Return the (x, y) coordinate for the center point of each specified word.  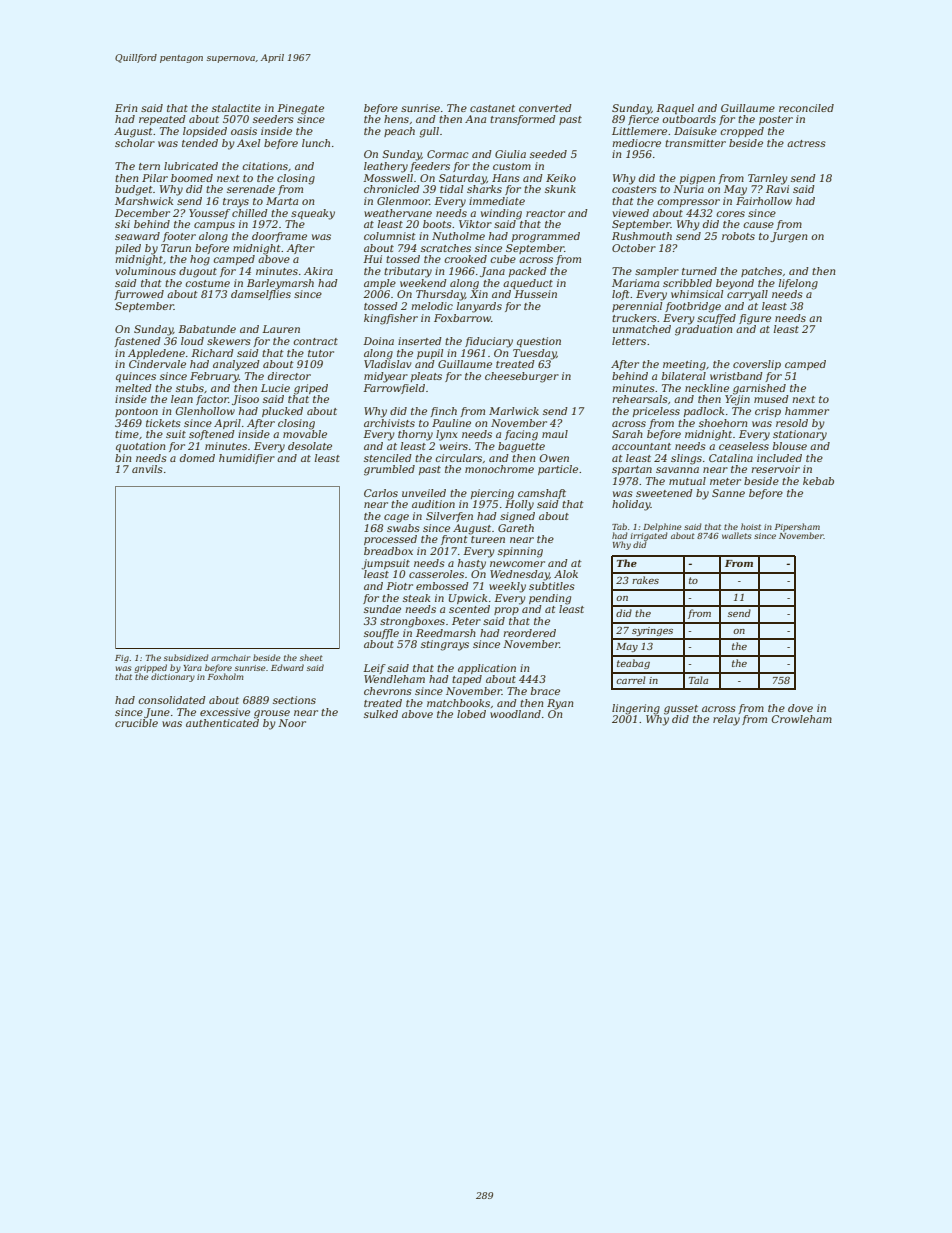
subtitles (552, 586)
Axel (248, 143)
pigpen (697, 179)
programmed (546, 237)
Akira (318, 271)
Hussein (535, 294)
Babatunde (207, 329)
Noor (292, 723)
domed (197, 458)
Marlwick (514, 411)
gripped (151, 668)
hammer (807, 411)
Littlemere (639, 131)
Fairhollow (764, 201)
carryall (747, 295)
